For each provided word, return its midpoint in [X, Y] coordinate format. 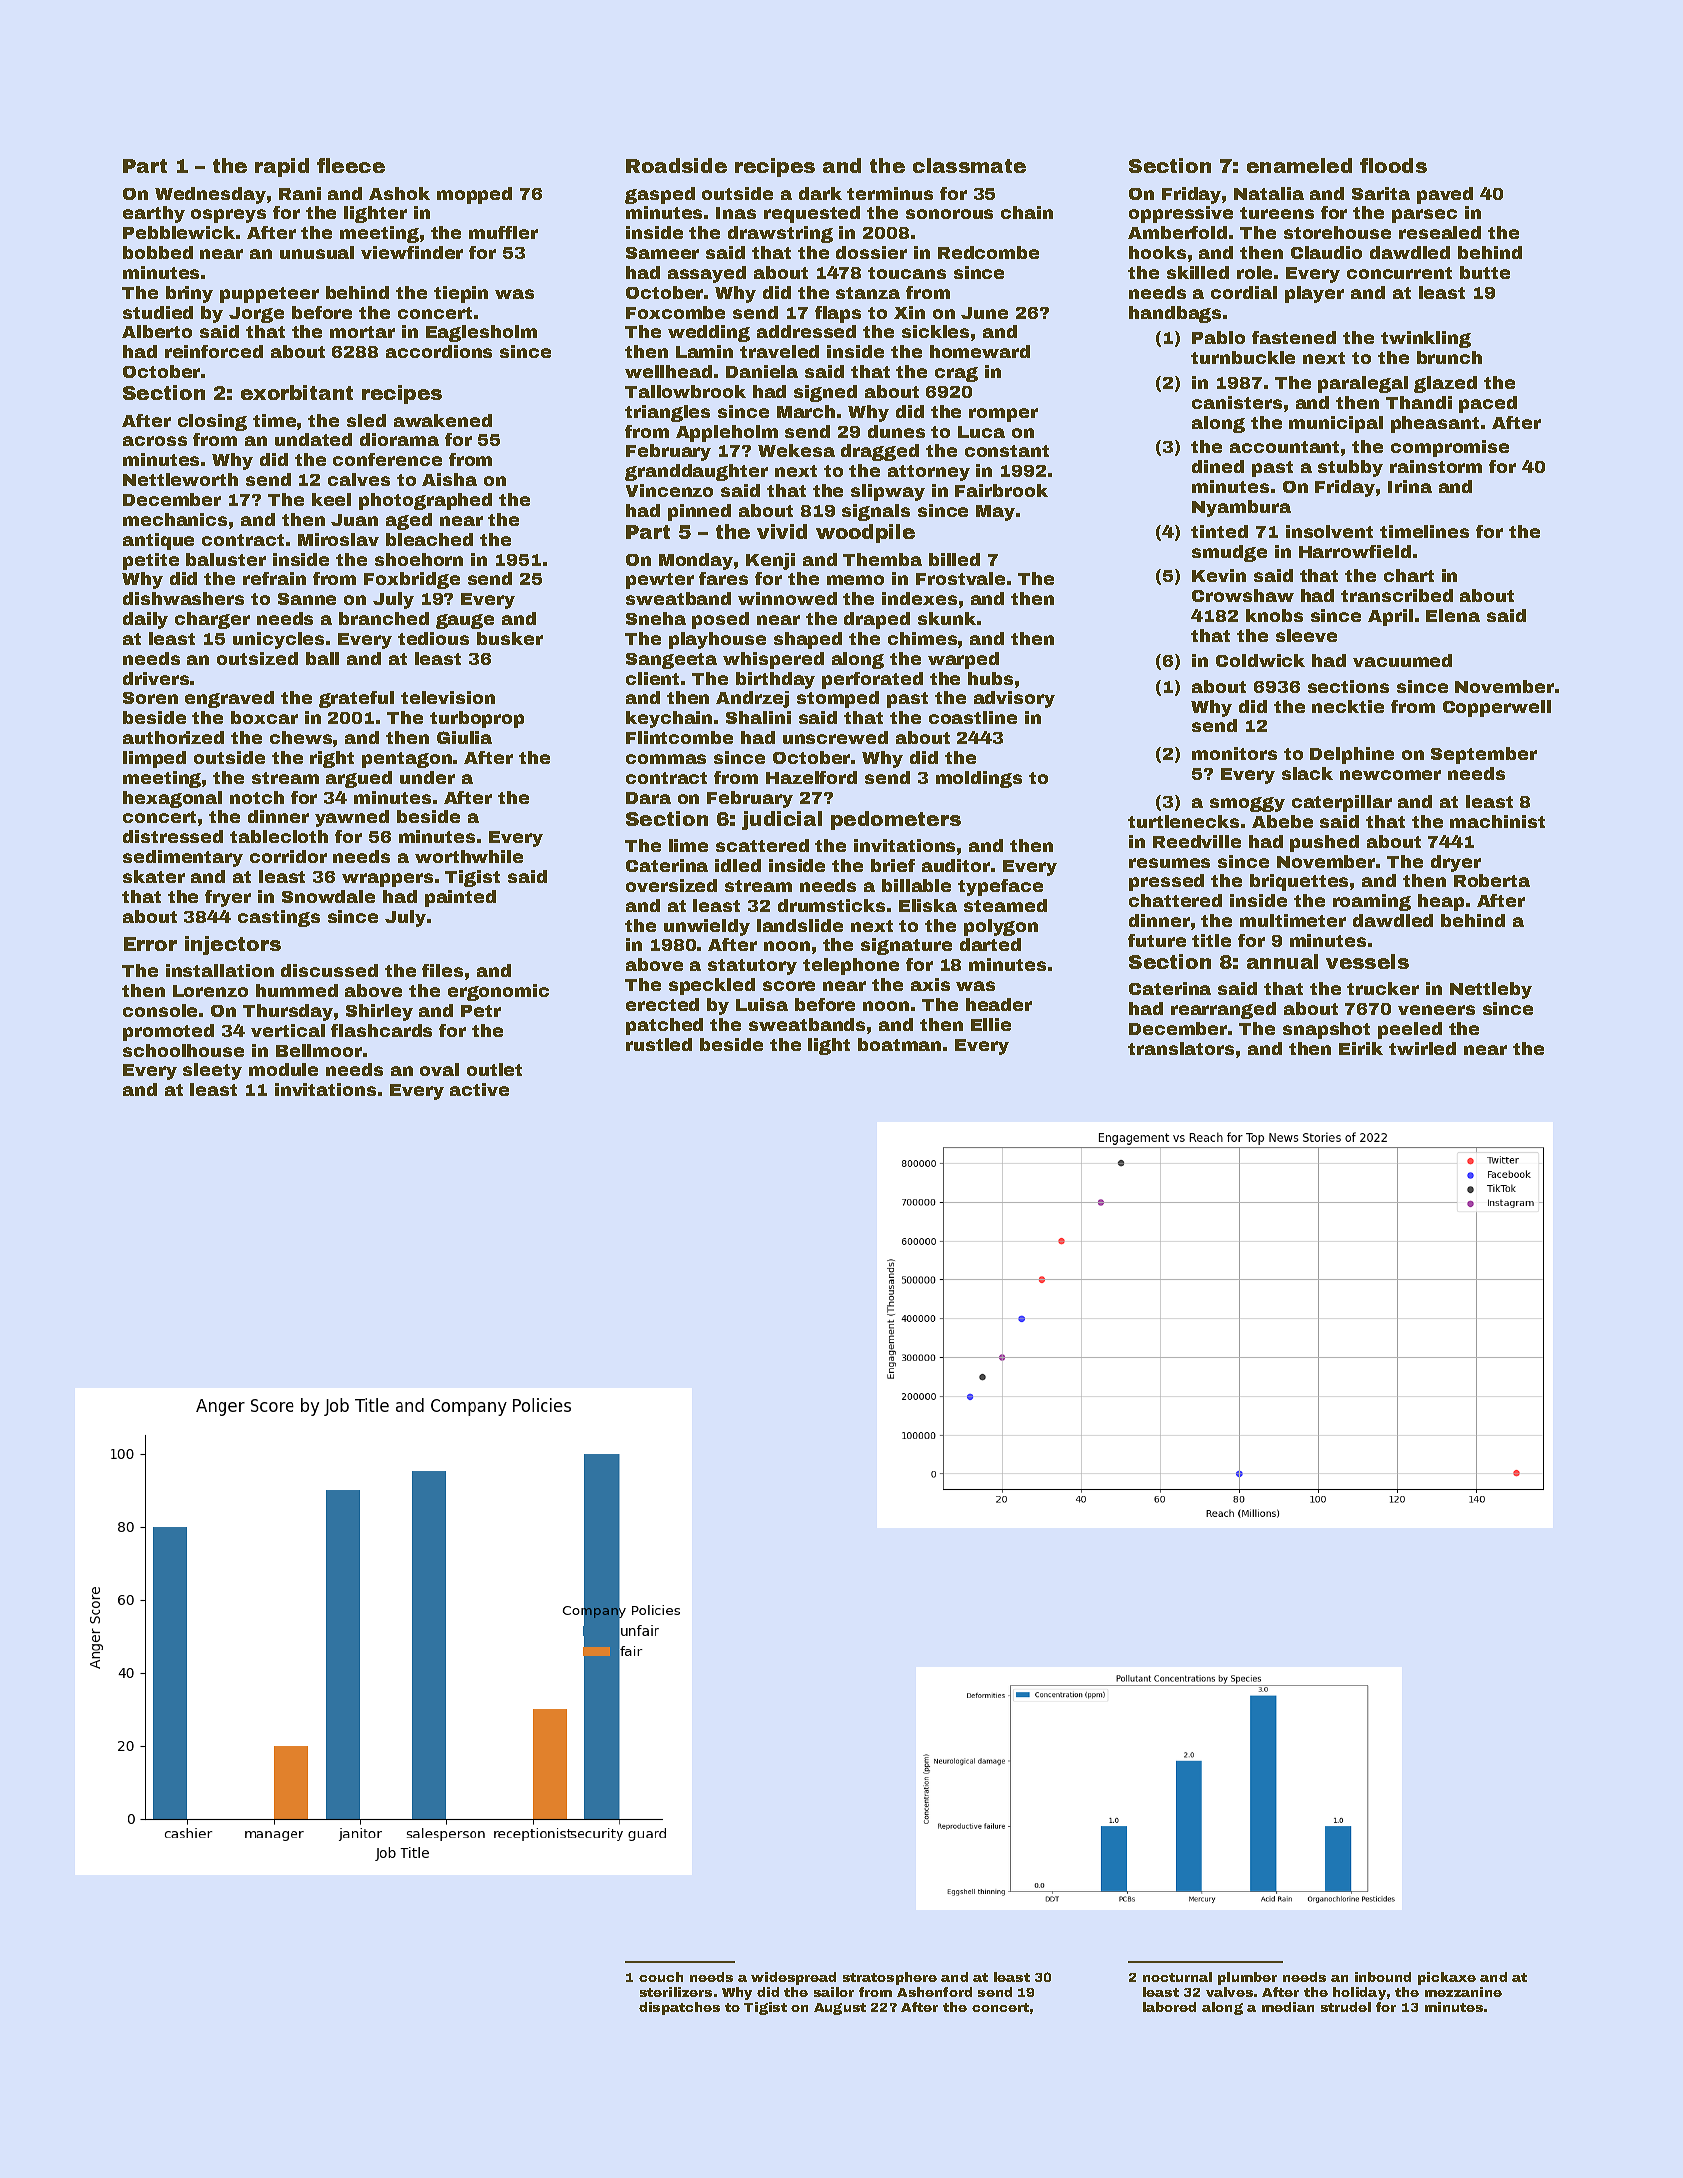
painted [460, 898]
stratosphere [890, 1978]
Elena [1453, 615]
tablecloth [279, 836]
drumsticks [831, 905]
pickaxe [1447, 1978]
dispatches [679, 2008]
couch [661, 1977]
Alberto [157, 331]
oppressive [1181, 214]
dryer [1456, 863]
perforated [872, 680]
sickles [935, 331]
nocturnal [1177, 1977]
